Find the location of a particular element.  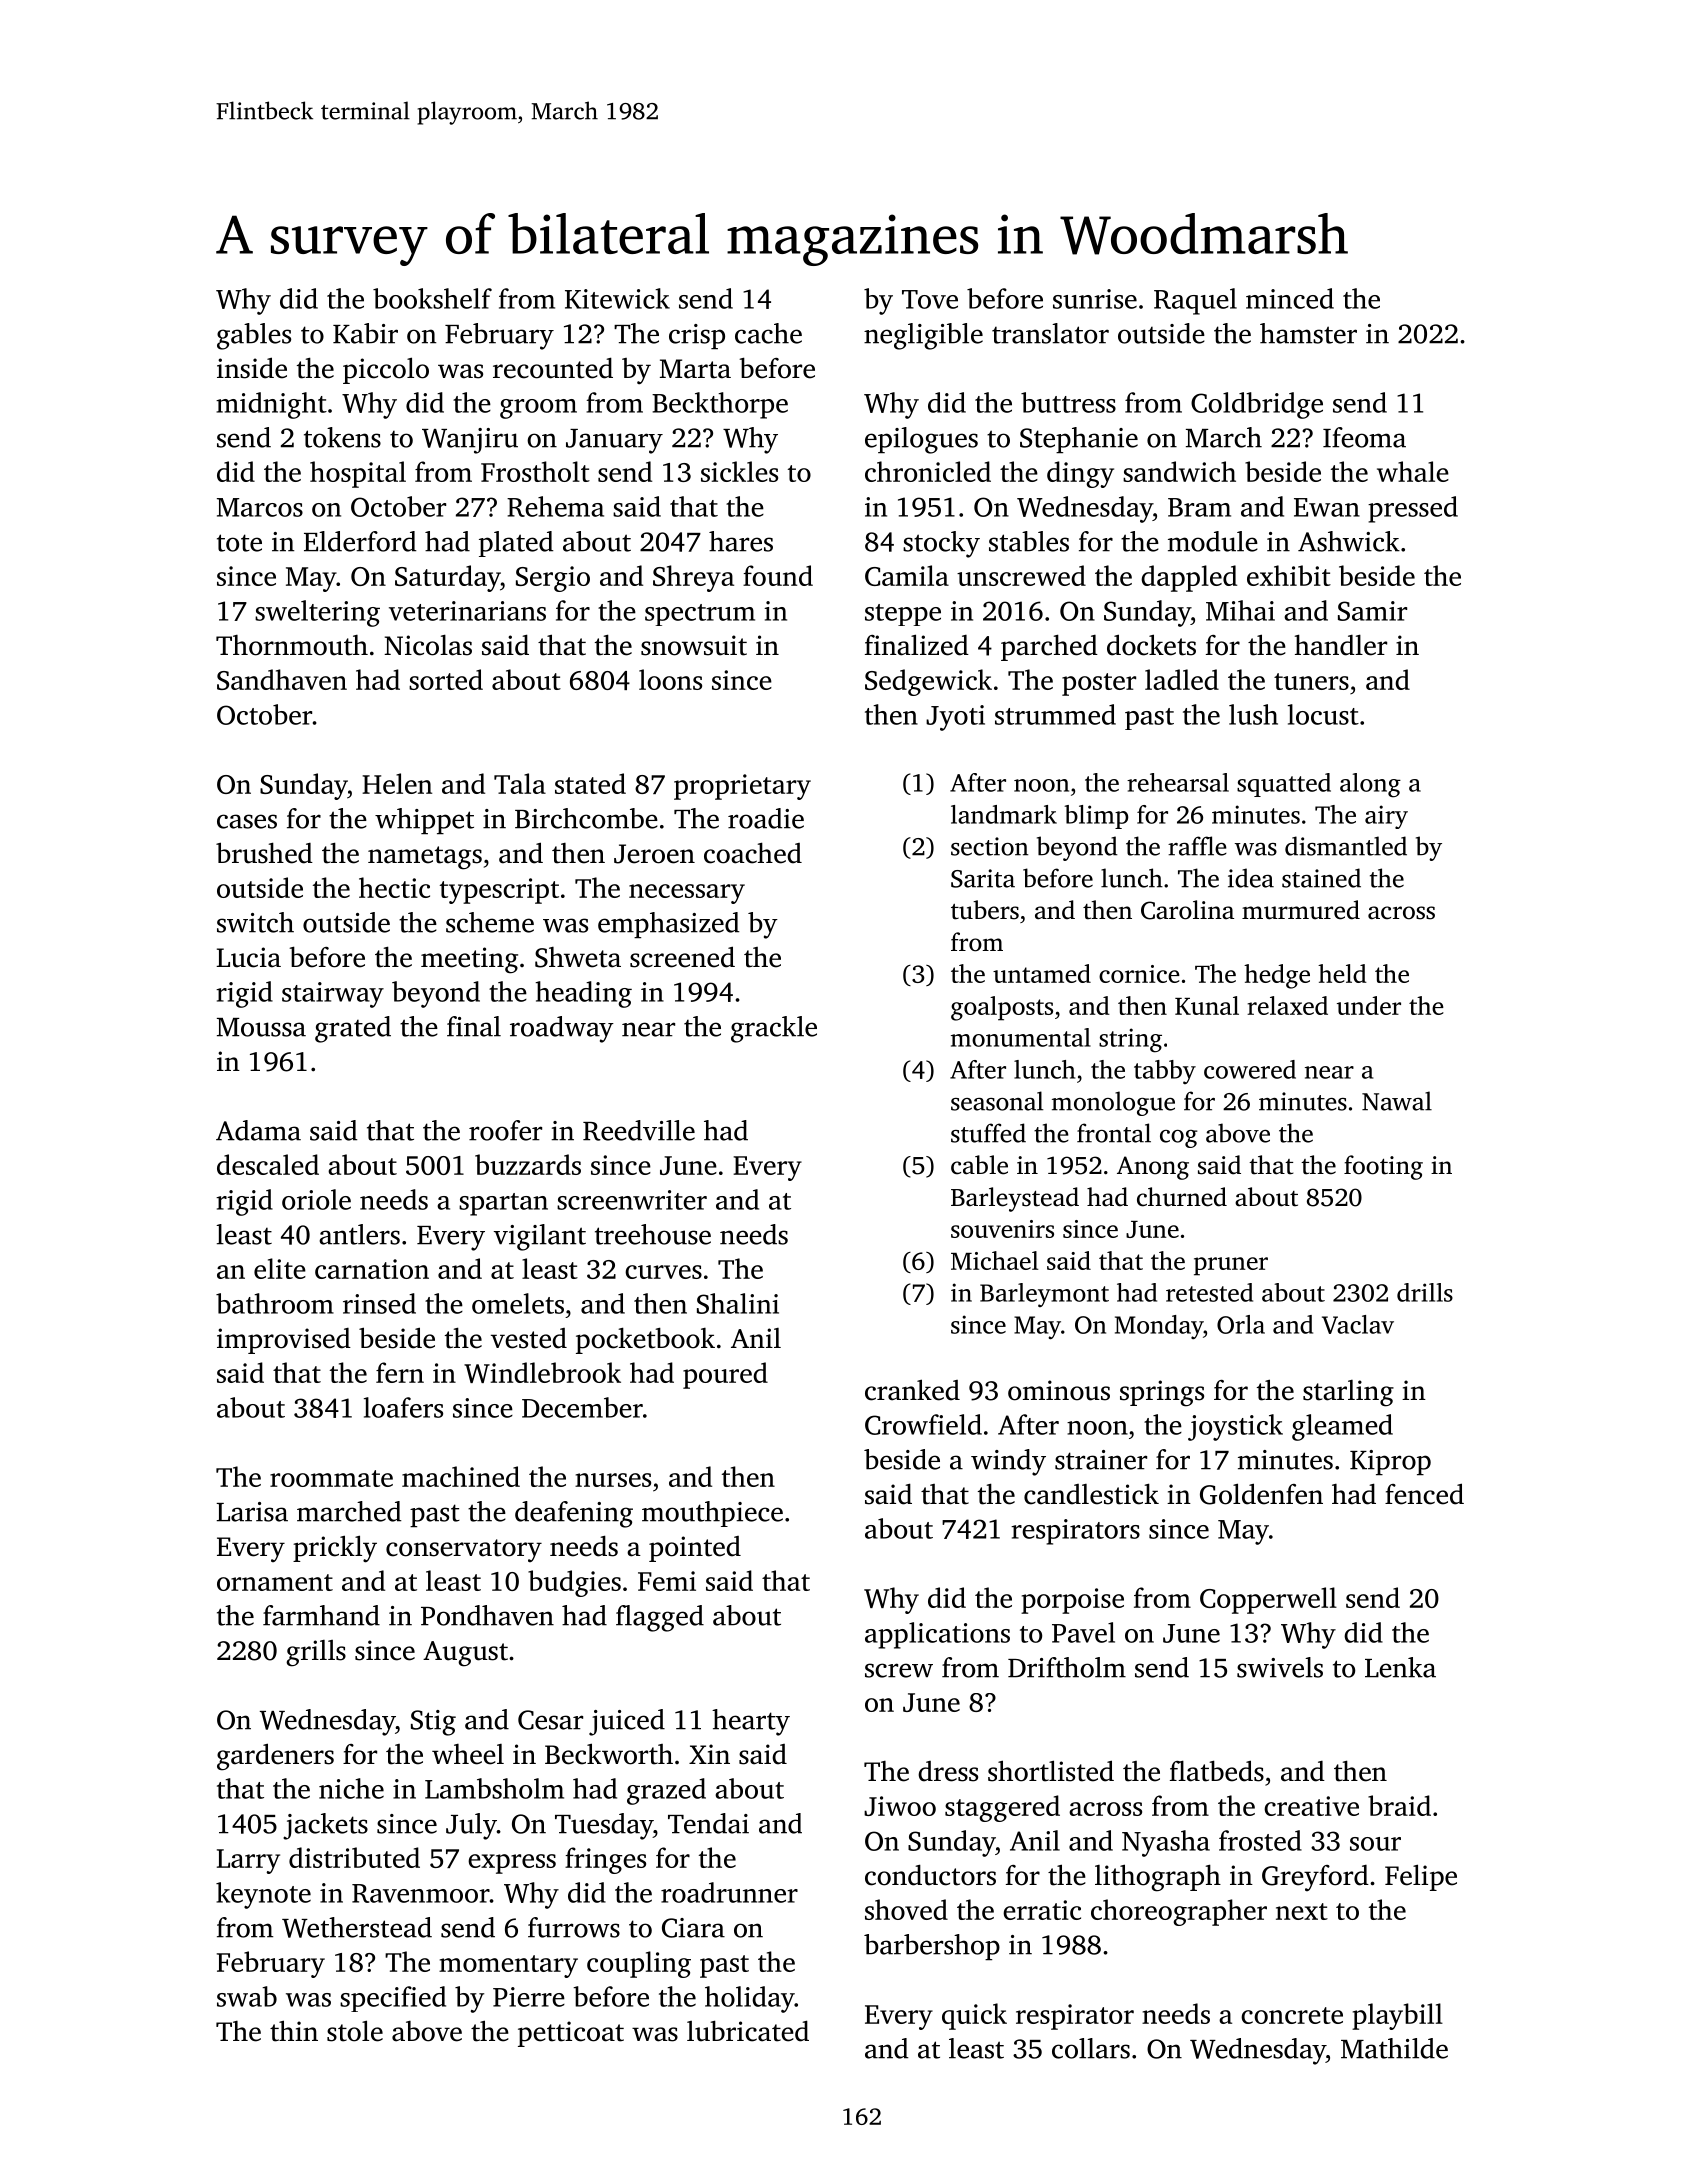

roommate is located at coordinates (331, 1478).
